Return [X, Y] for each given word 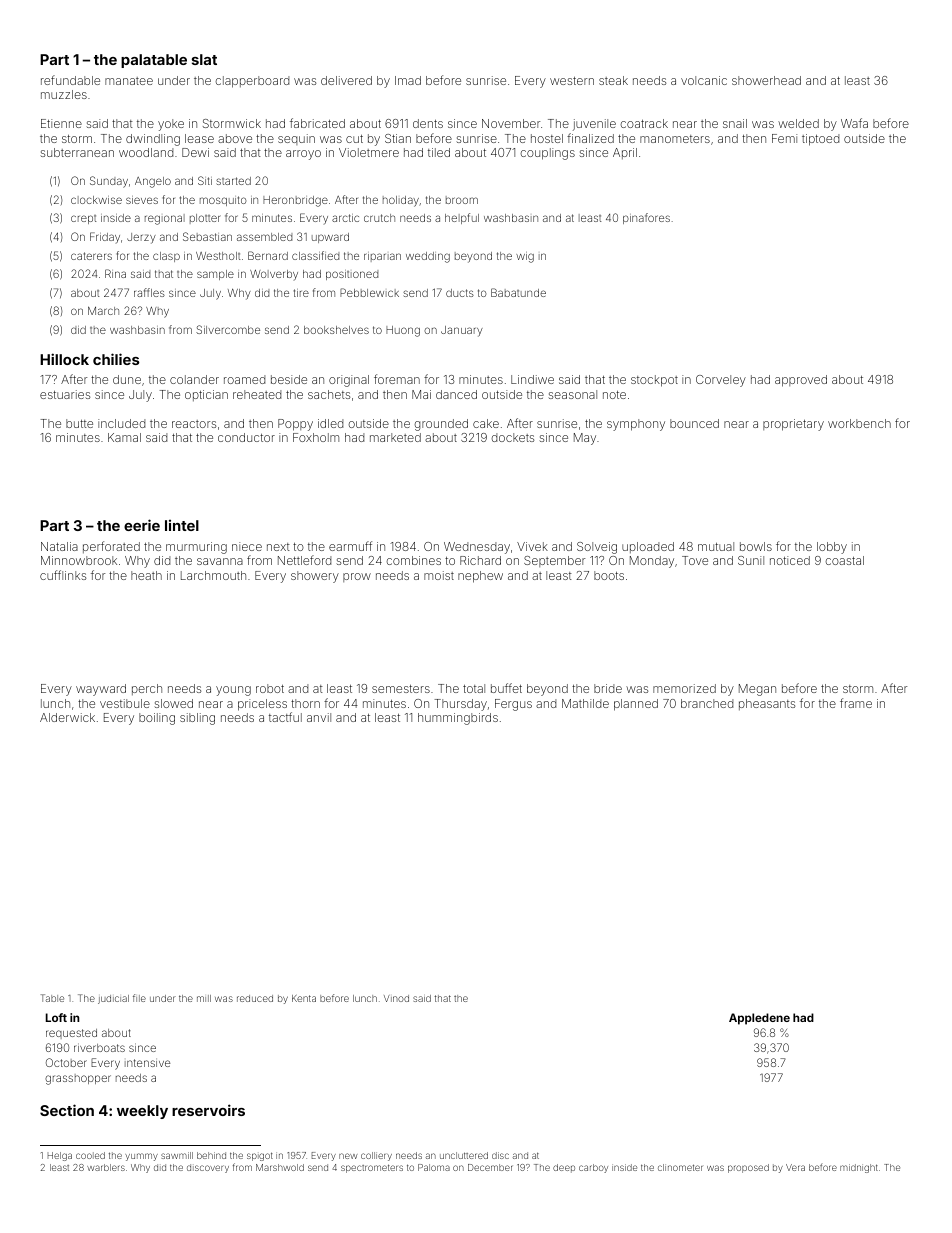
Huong [403, 331]
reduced [255, 998]
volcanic [704, 80]
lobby [832, 548]
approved [801, 381]
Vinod [396, 998]
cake [486, 423]
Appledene [759, 1019]
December [490, 1167]
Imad [408, 80]
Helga [60, 1156]
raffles [149, 292]
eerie [142, 525]
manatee [129, 81]
